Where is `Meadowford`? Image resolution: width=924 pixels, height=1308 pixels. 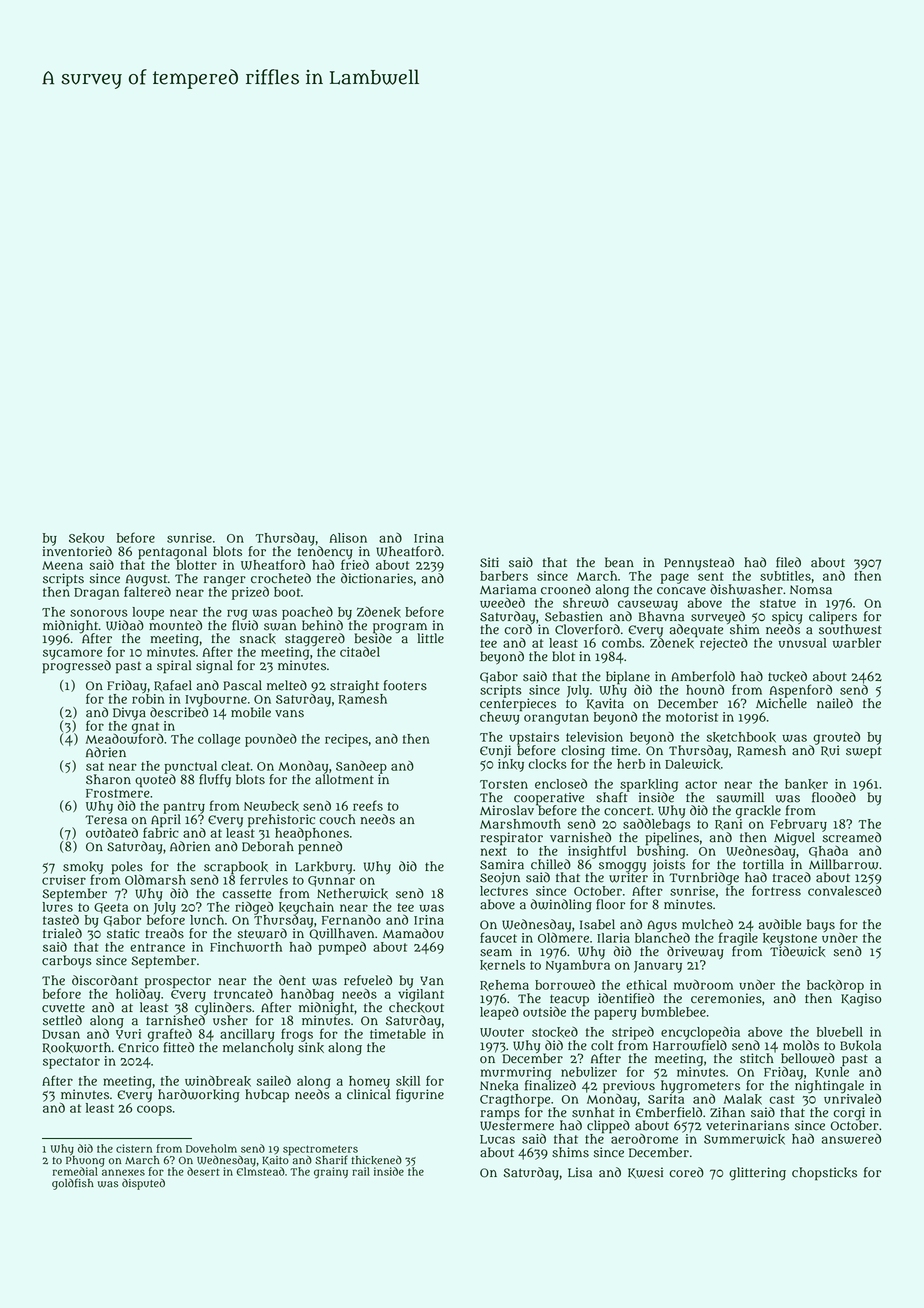
Meadowford is located at coordinates (125, 739).
